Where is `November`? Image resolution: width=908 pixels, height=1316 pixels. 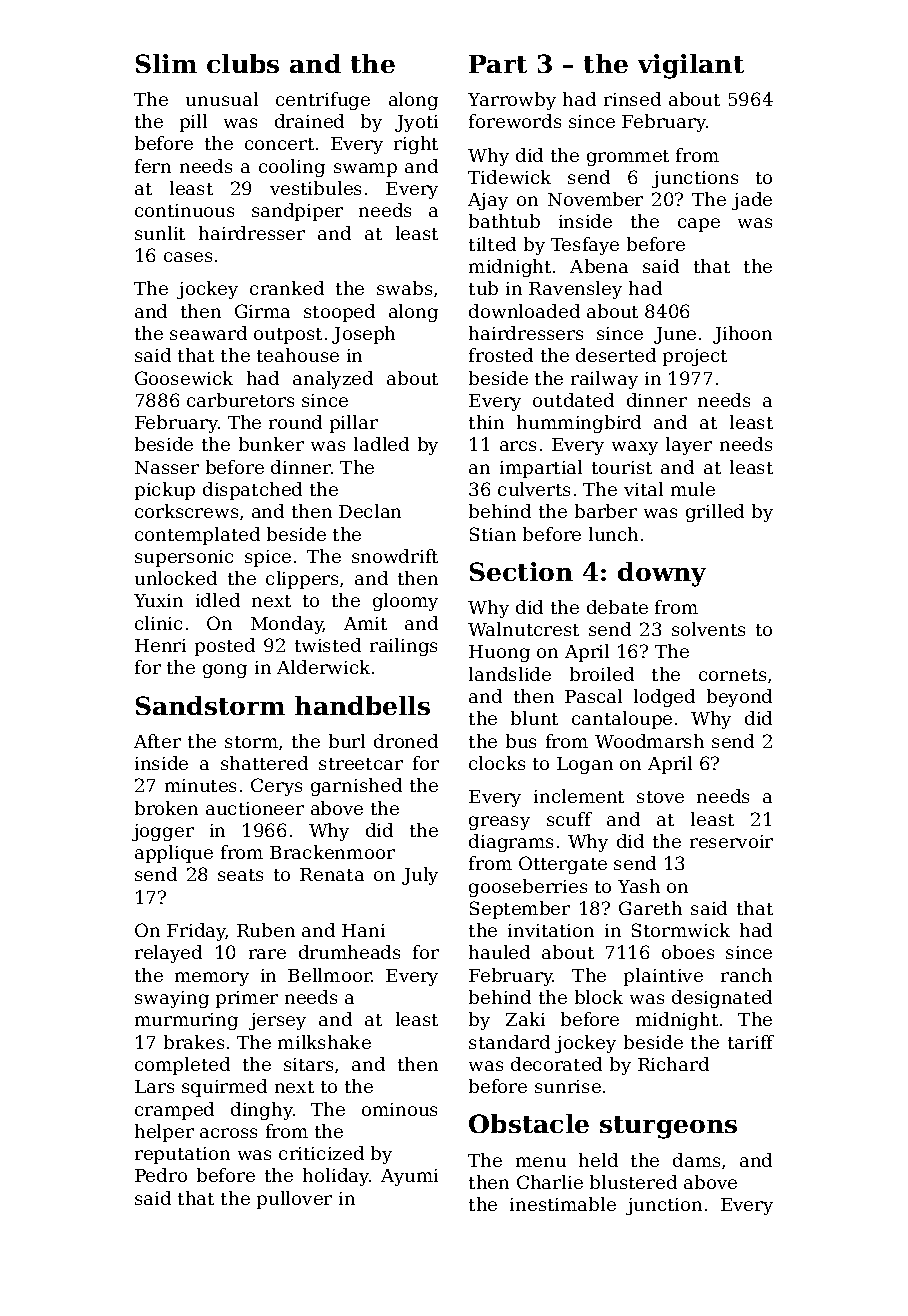
November is located at coordinates (595, 199).
